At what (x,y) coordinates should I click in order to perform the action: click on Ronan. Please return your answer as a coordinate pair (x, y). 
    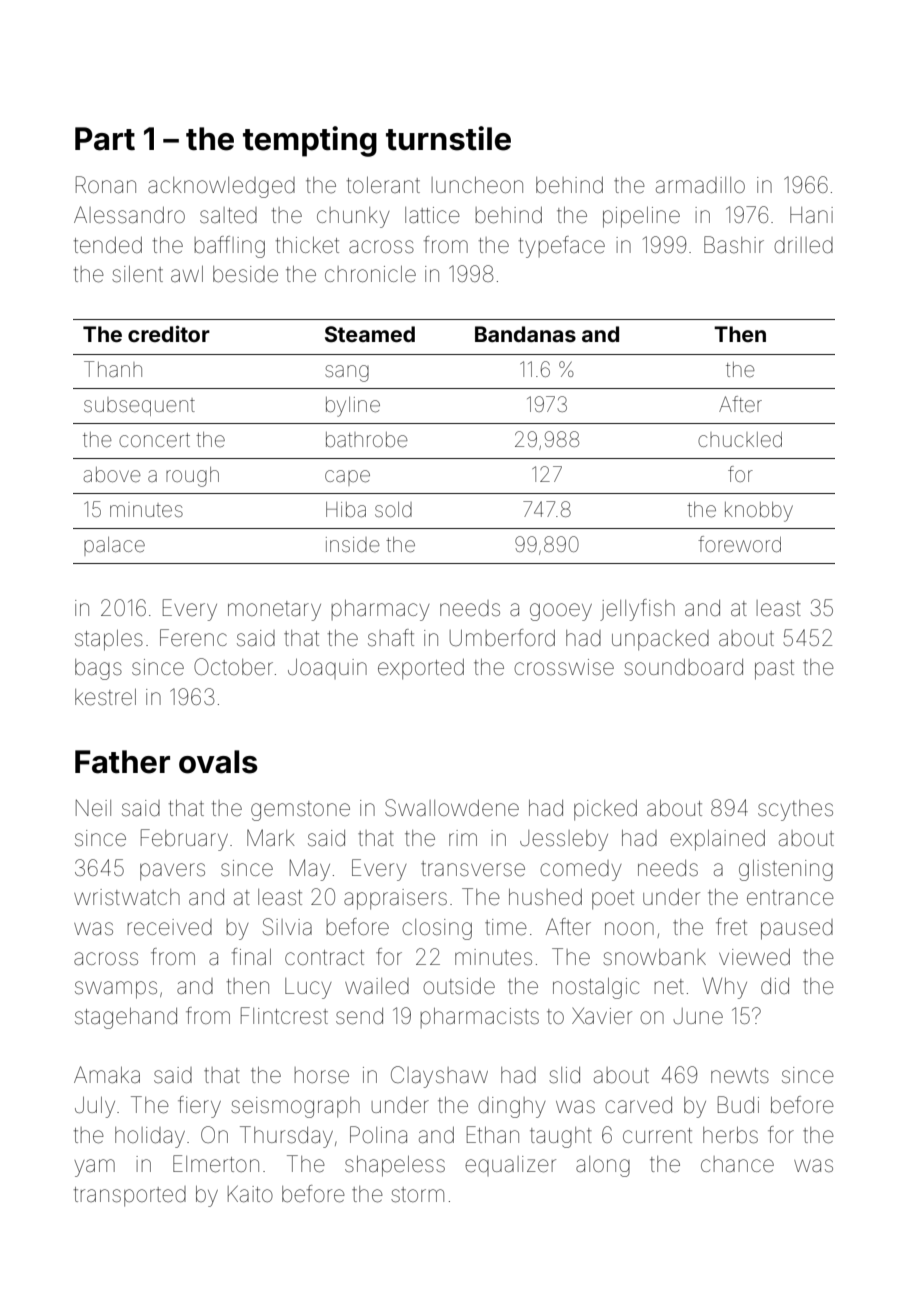
    Looking at the image, I should click on (106, 185).
